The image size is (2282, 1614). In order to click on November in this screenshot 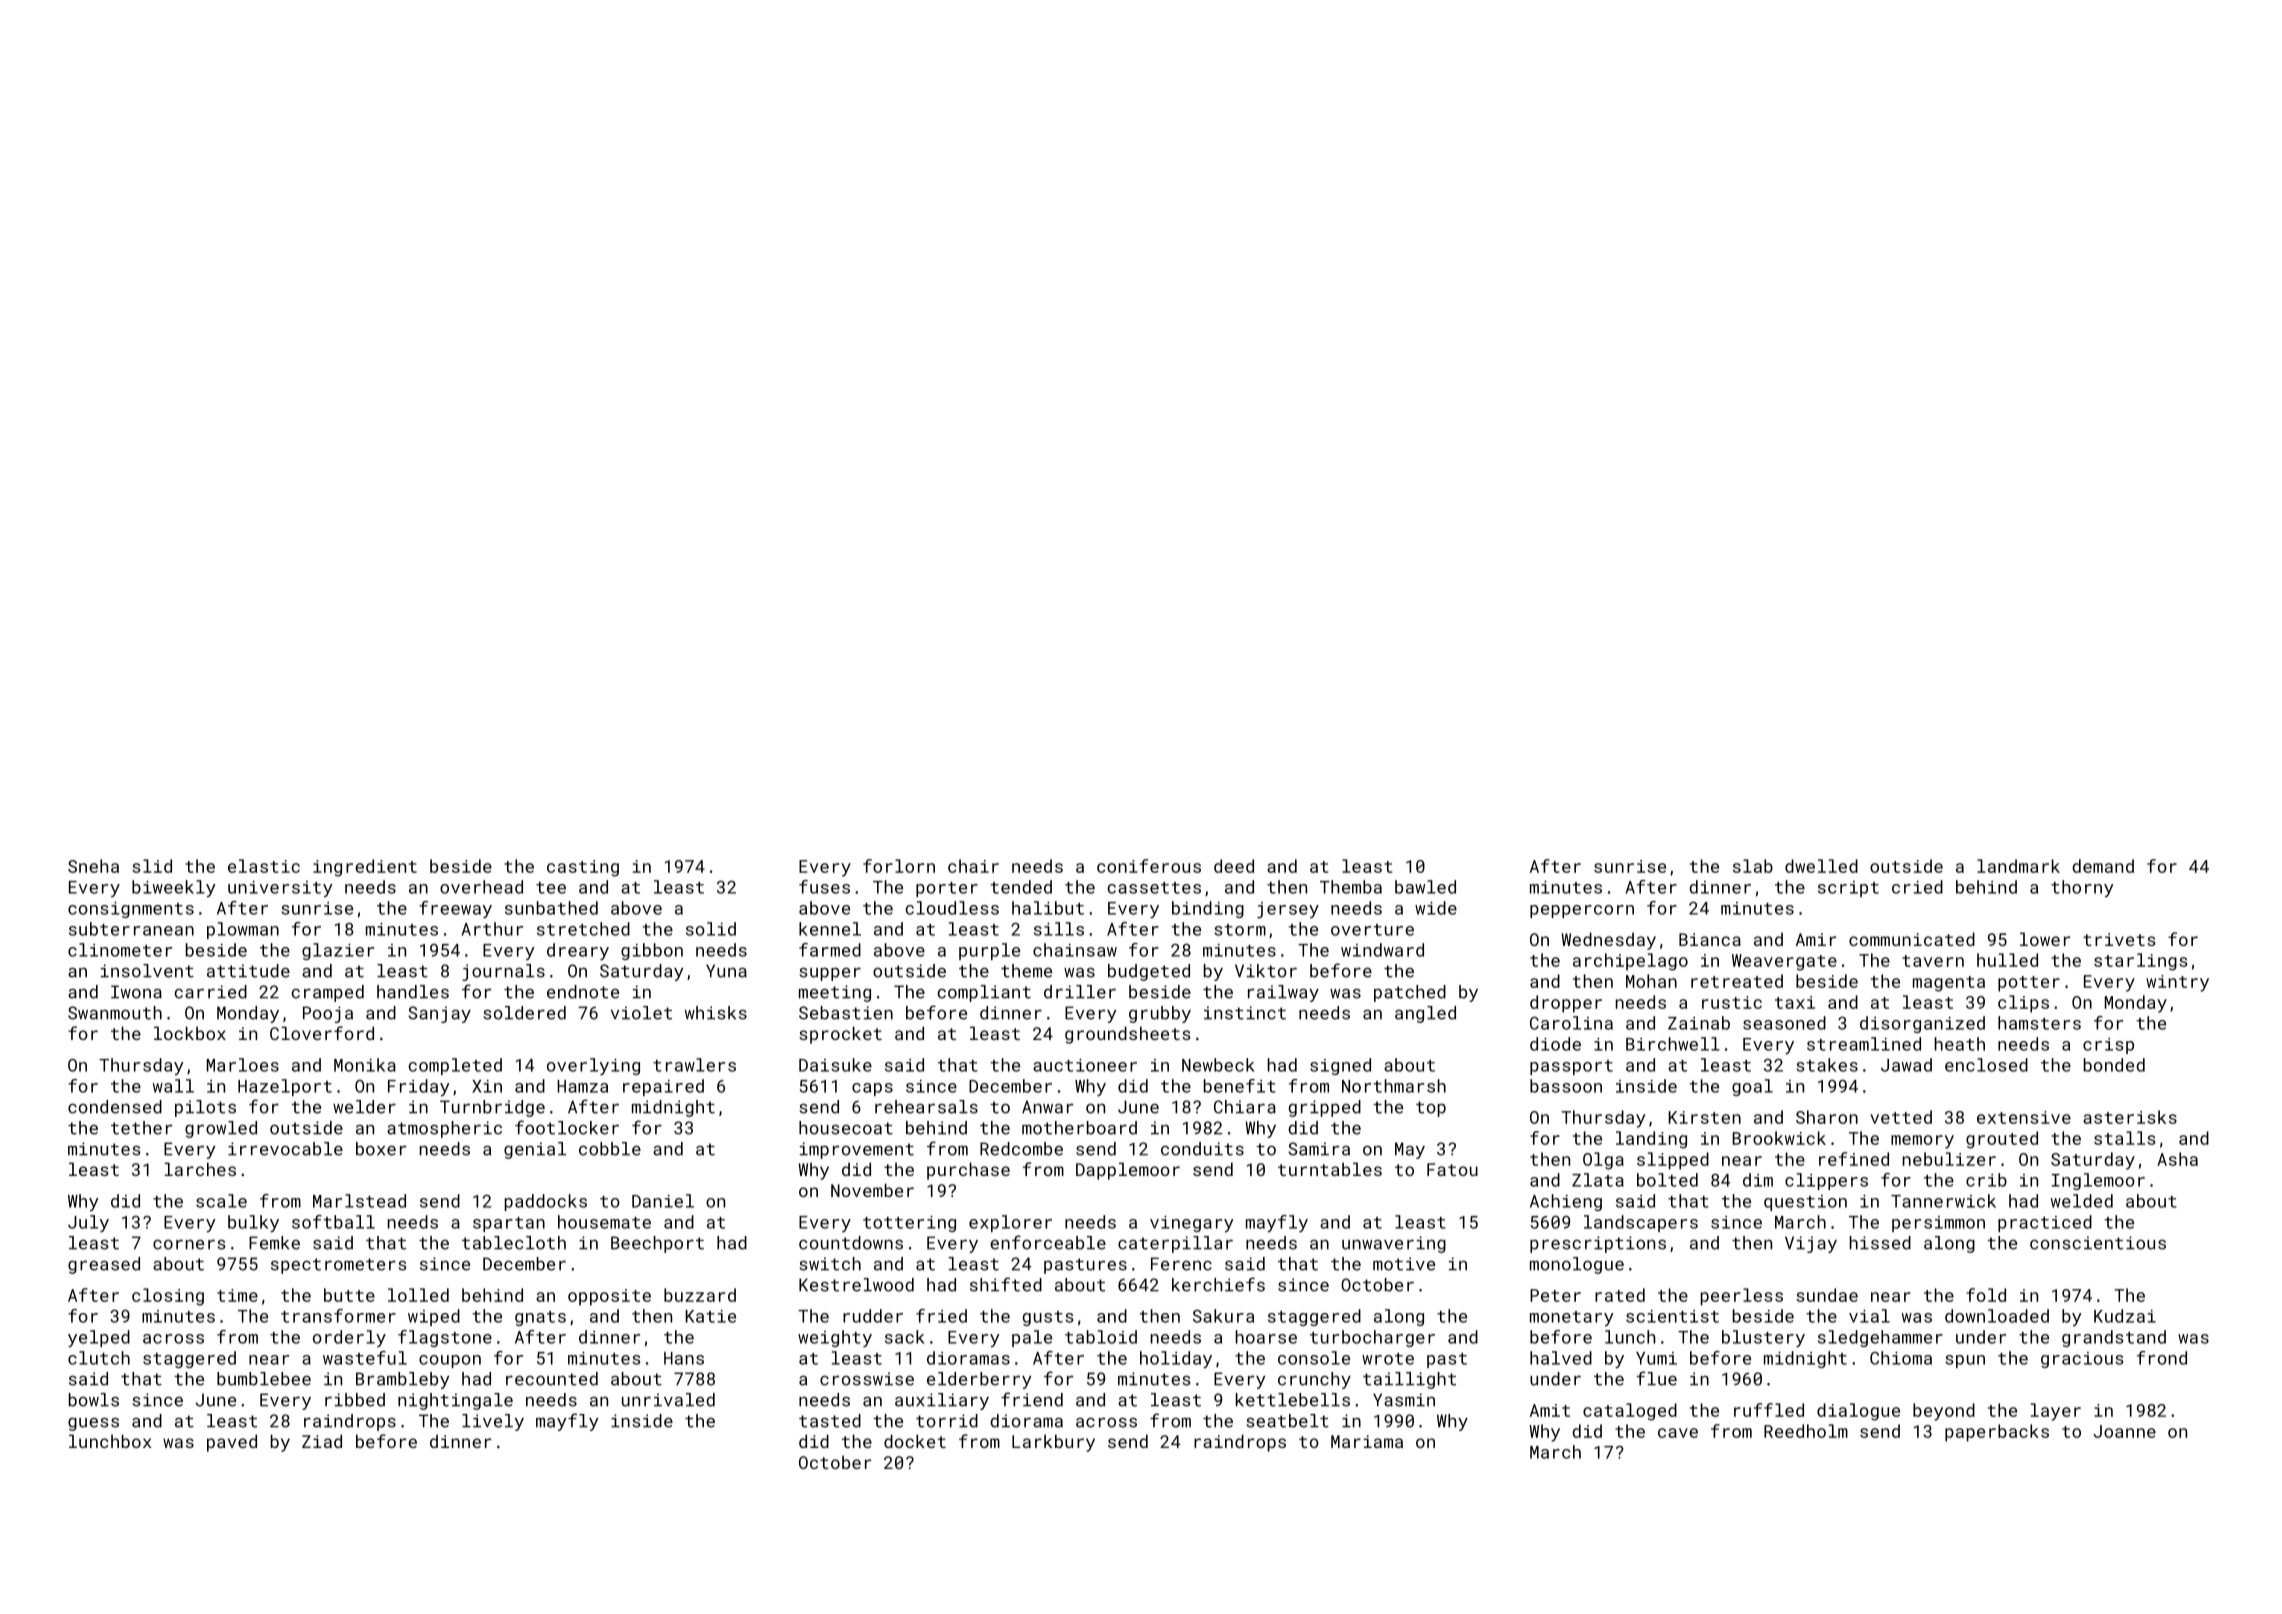, I will do `click(872, 1190)`.
